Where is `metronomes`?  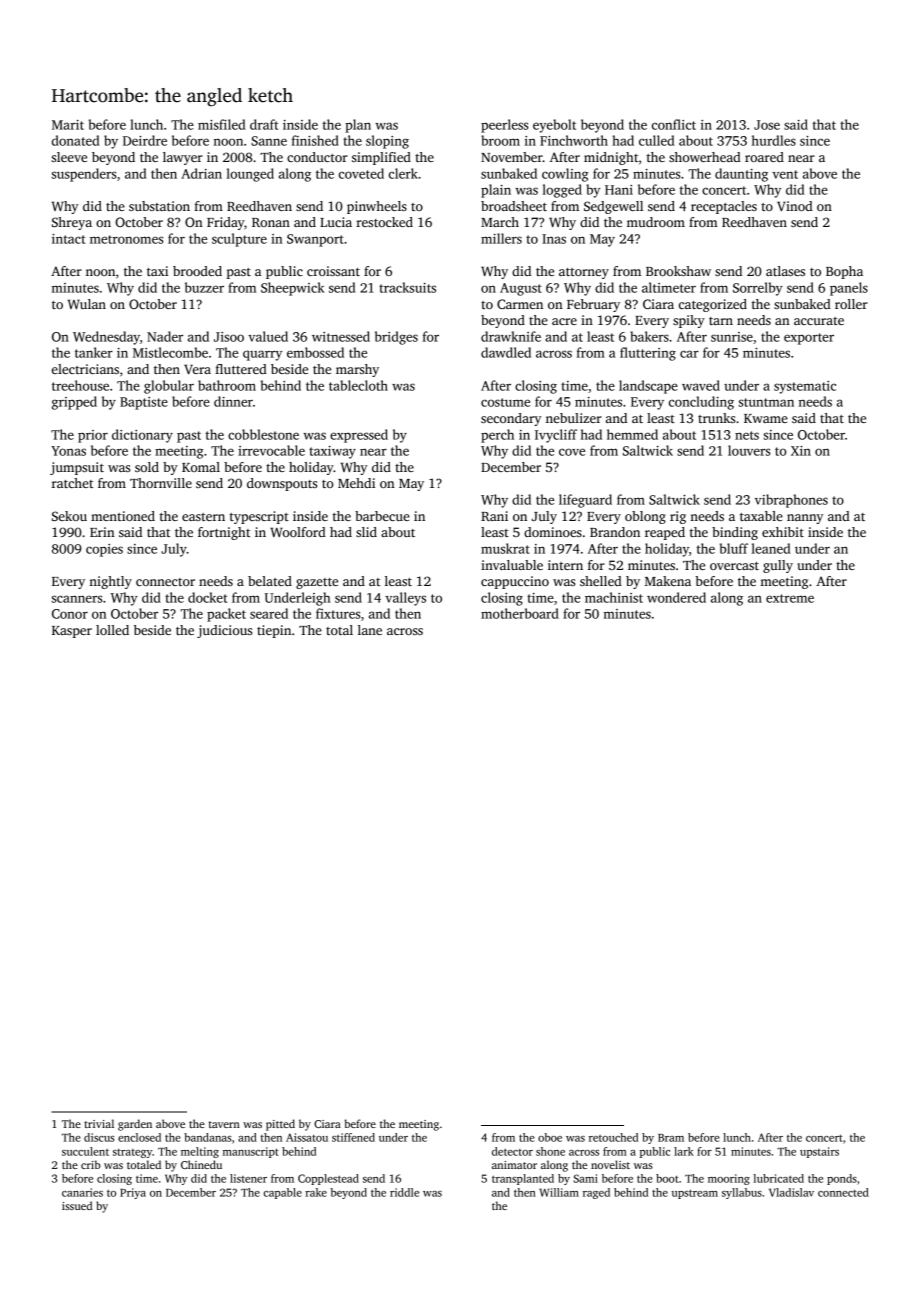
metronomes is located at coordinates (127, 239).
